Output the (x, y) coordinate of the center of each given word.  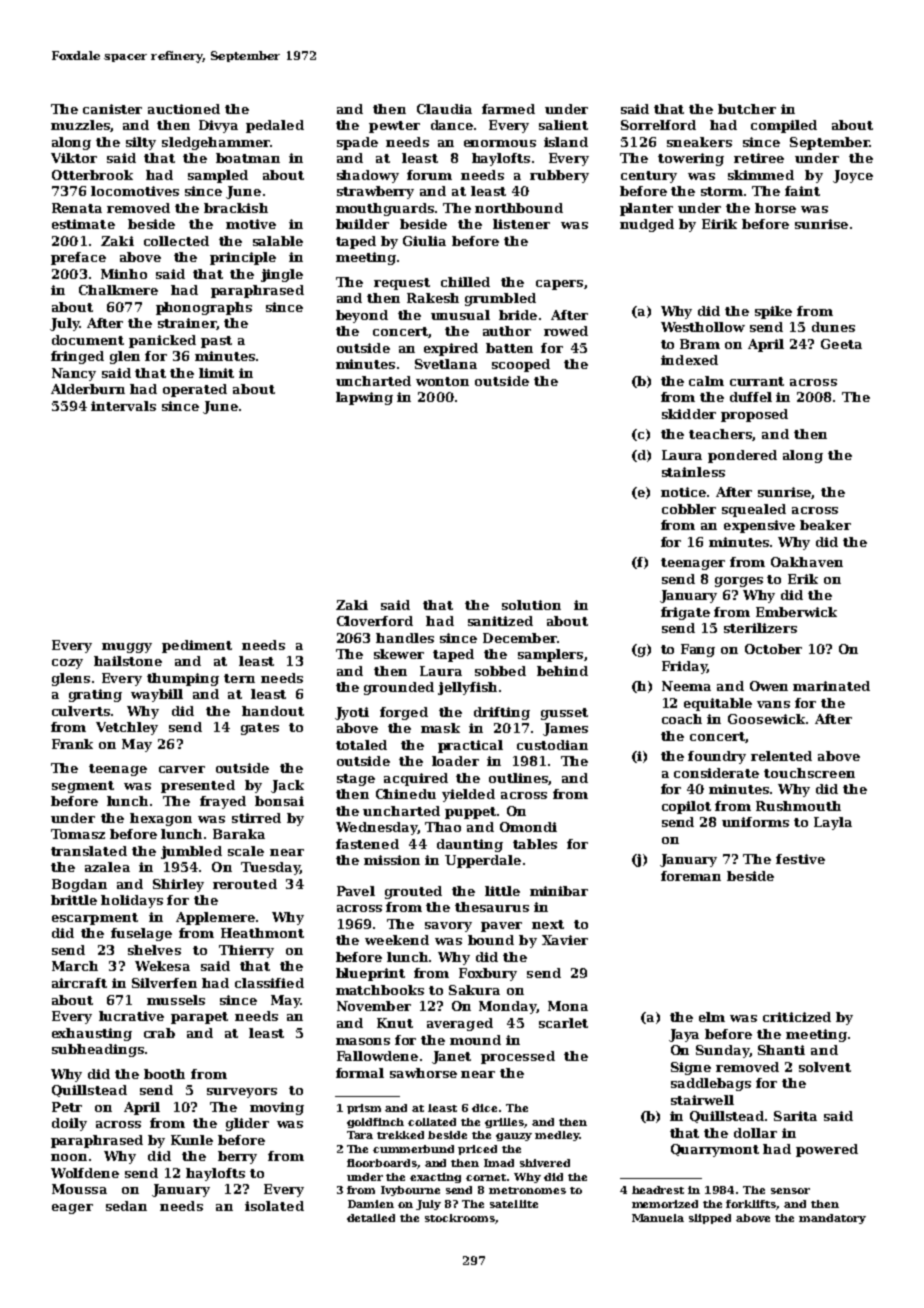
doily (69, 1124)
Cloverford (375, 621)
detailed (371, 1218)
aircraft (79, 983)
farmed (508, 109)
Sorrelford (658, 125)
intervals (123, 406)
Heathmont (262, 933)
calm (706, 381)
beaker (825, 525)
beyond (362, 316)
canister (112, 109)
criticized (797, 1017)
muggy (127, 648)
